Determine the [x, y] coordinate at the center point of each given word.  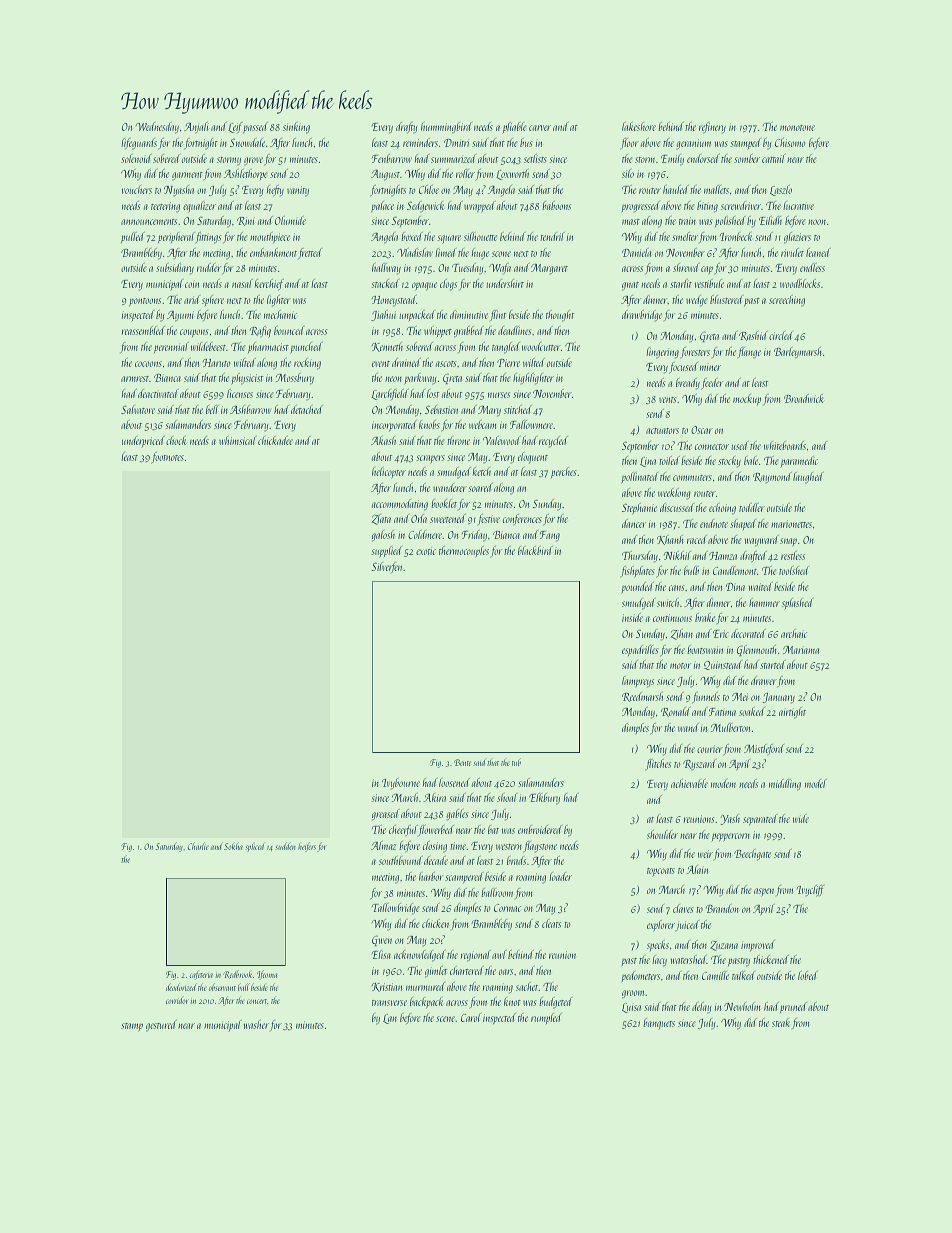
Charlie [198, 846]
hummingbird [446, 128]
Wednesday [157, 128]
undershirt [505, 283]
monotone [797, 128]
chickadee [275, 440]
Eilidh [770, 220]
